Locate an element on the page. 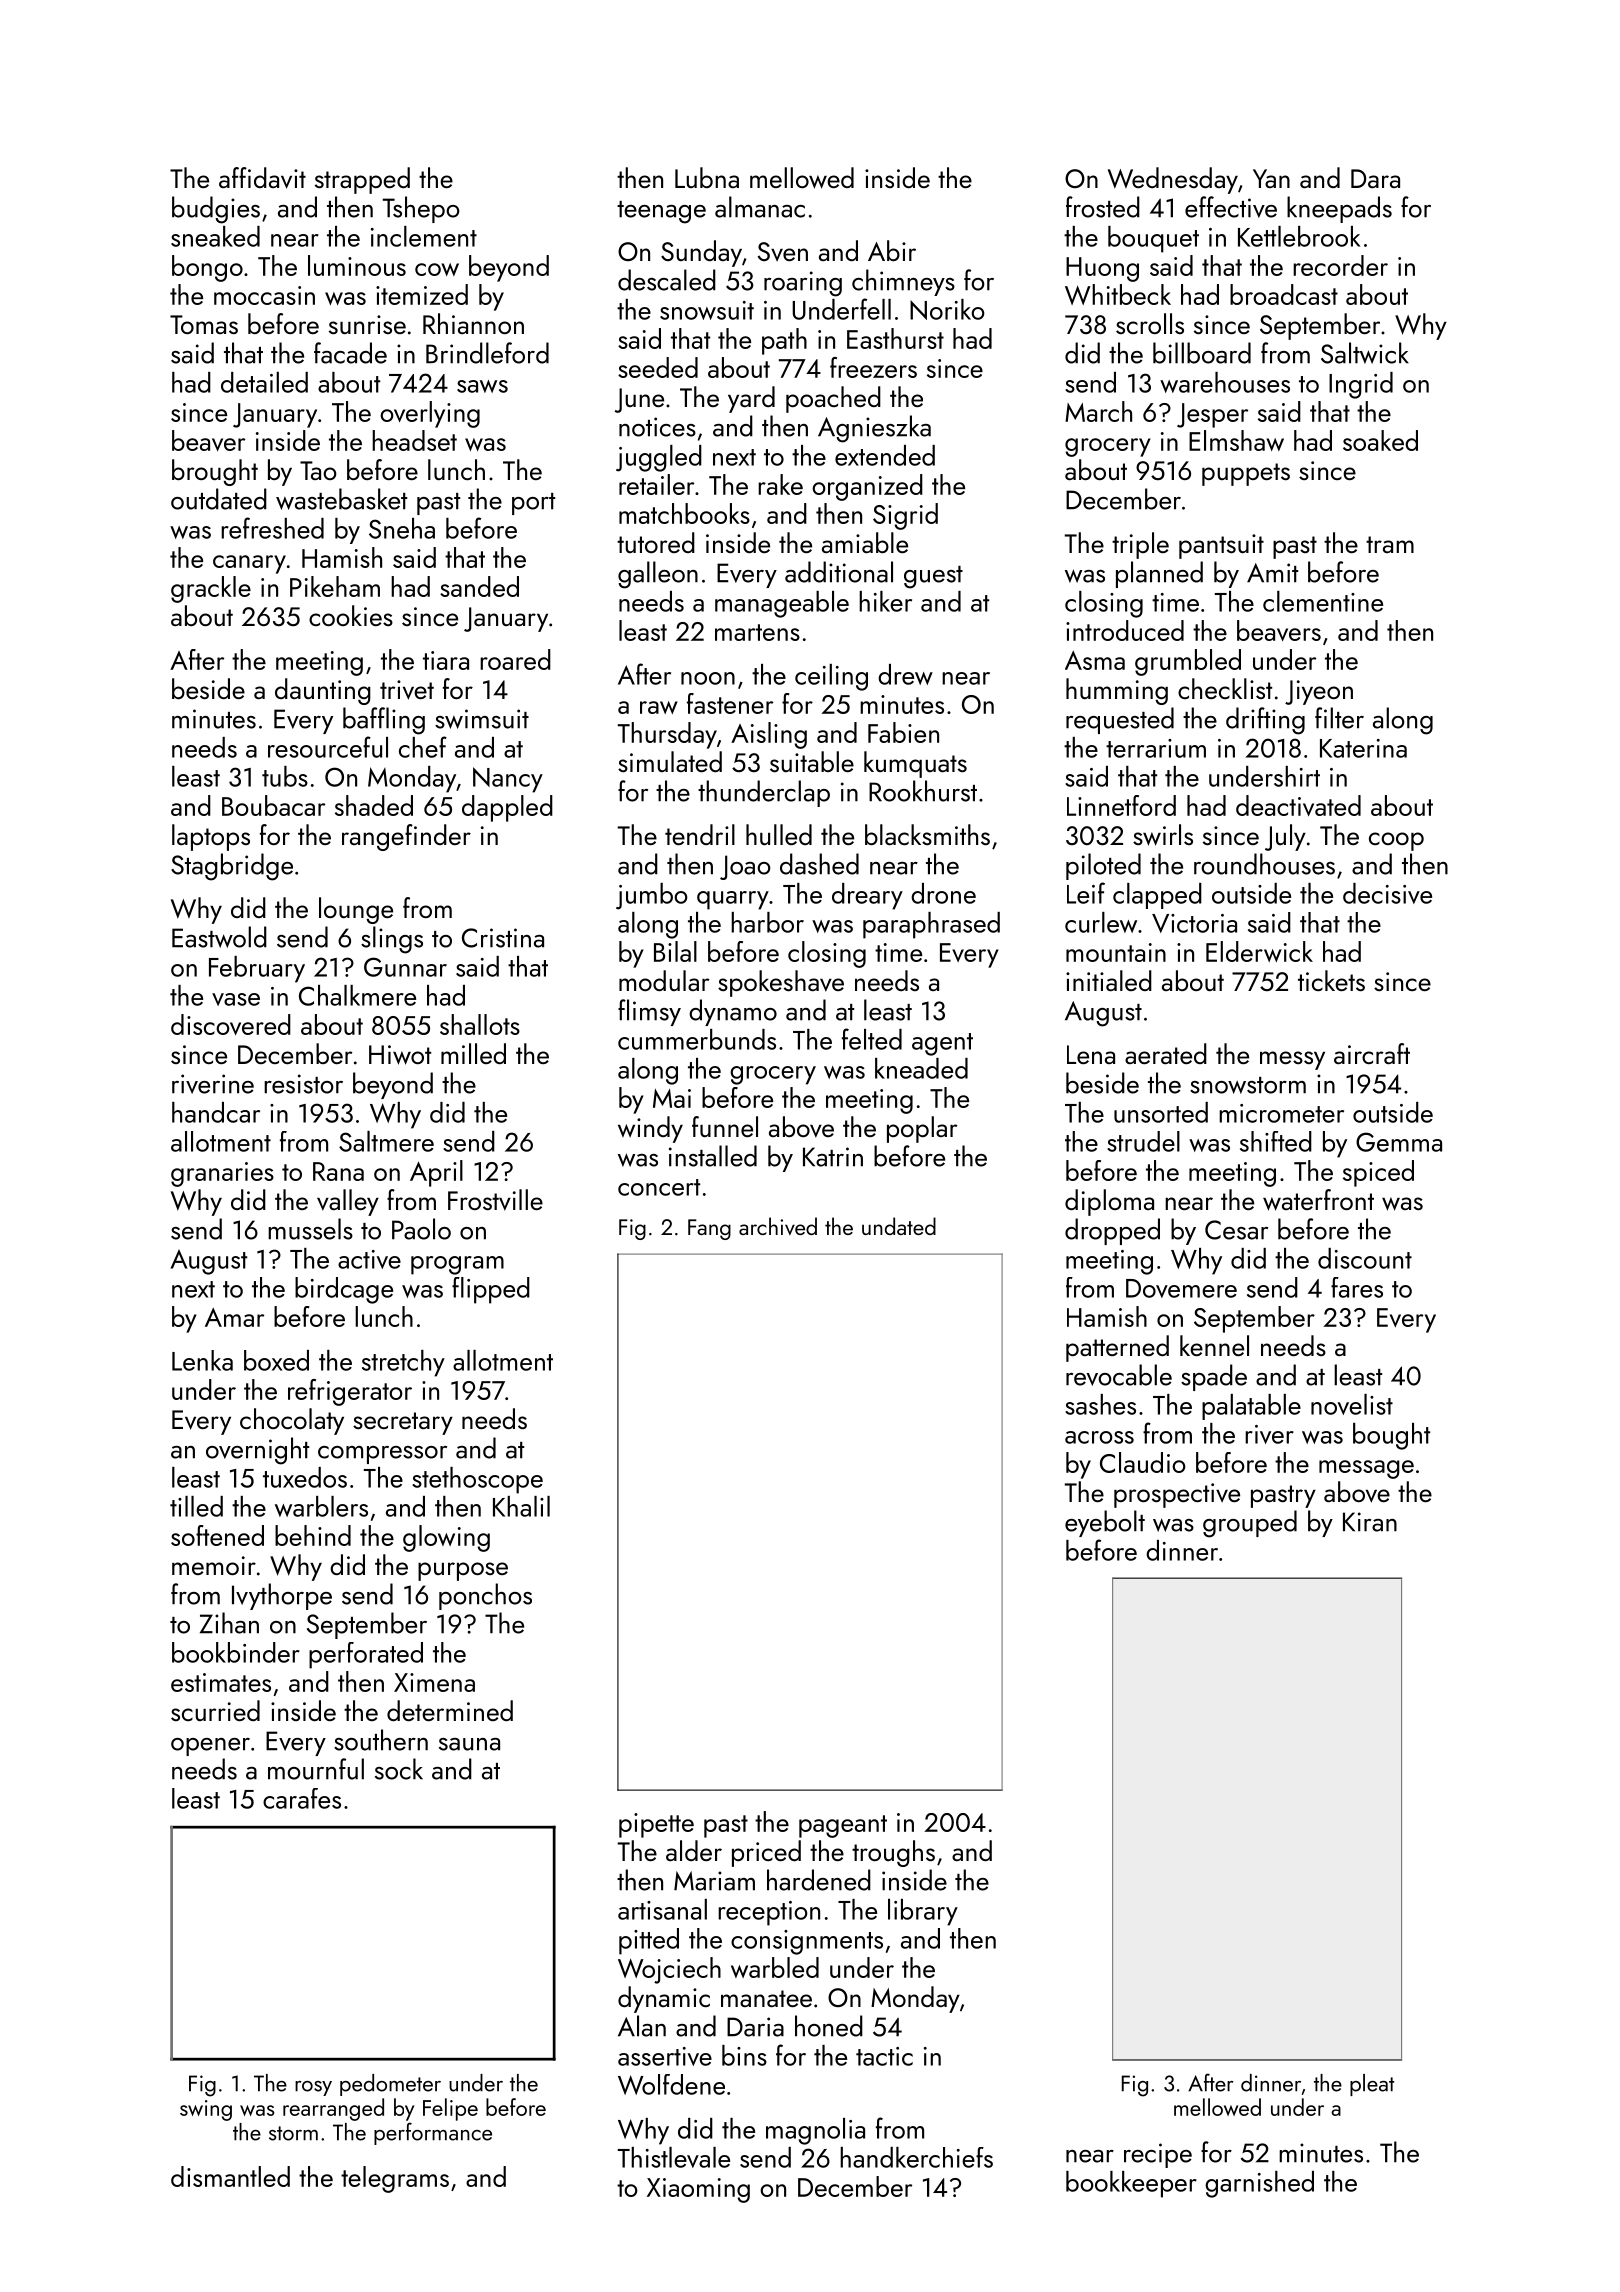  sauna is located at coordinates (469, 1744).
